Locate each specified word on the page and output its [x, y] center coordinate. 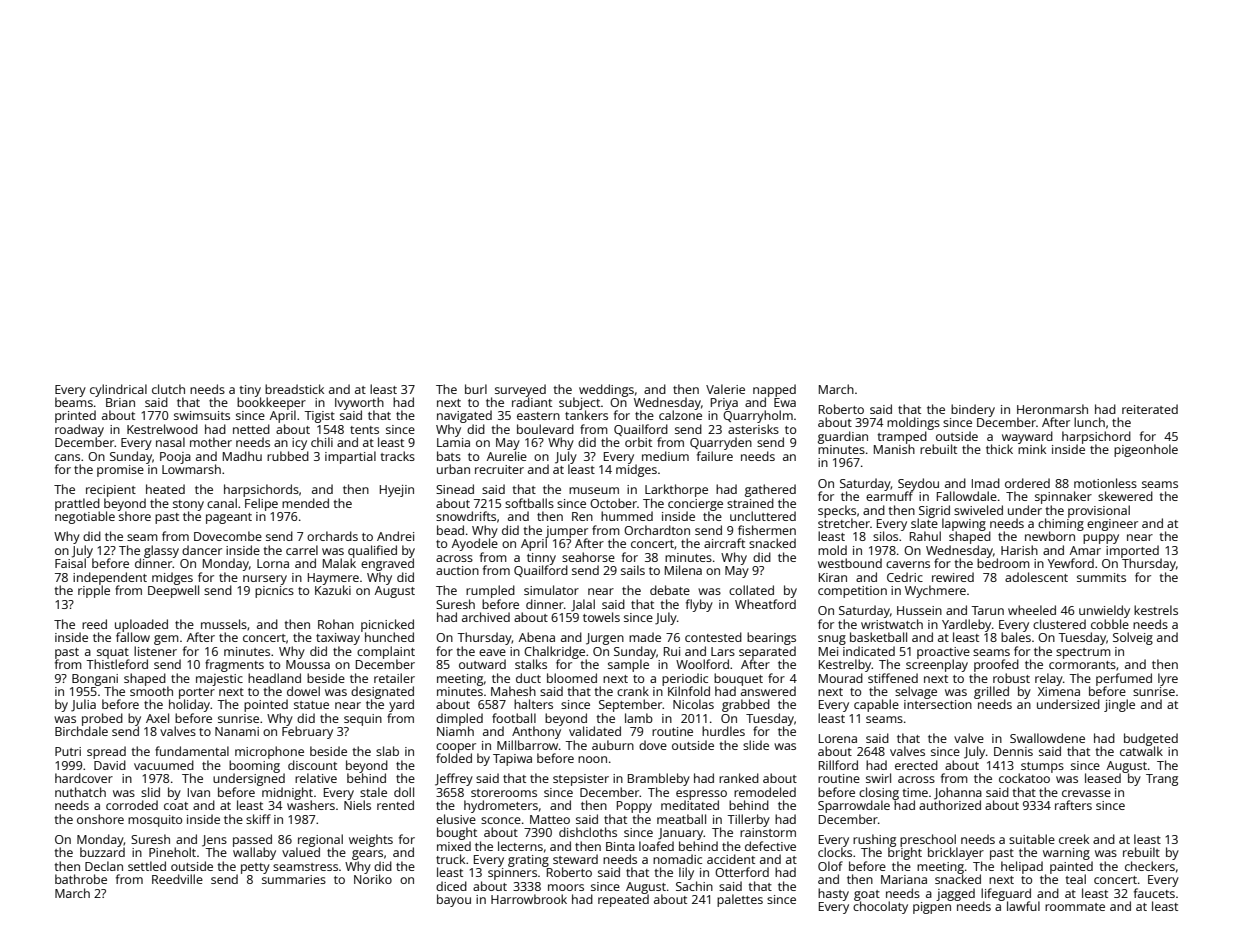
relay [1049, 679]
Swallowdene [1047, 738]
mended [305, 503]
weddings [606, 390]
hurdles [723, 731]
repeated [623, 900]
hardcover [84, 778]
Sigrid [934, 511]
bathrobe [81, 879]
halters [533, 704]
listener [155, 651]
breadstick [294, 389]
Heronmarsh [1052, 409]
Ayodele [475, 544]
